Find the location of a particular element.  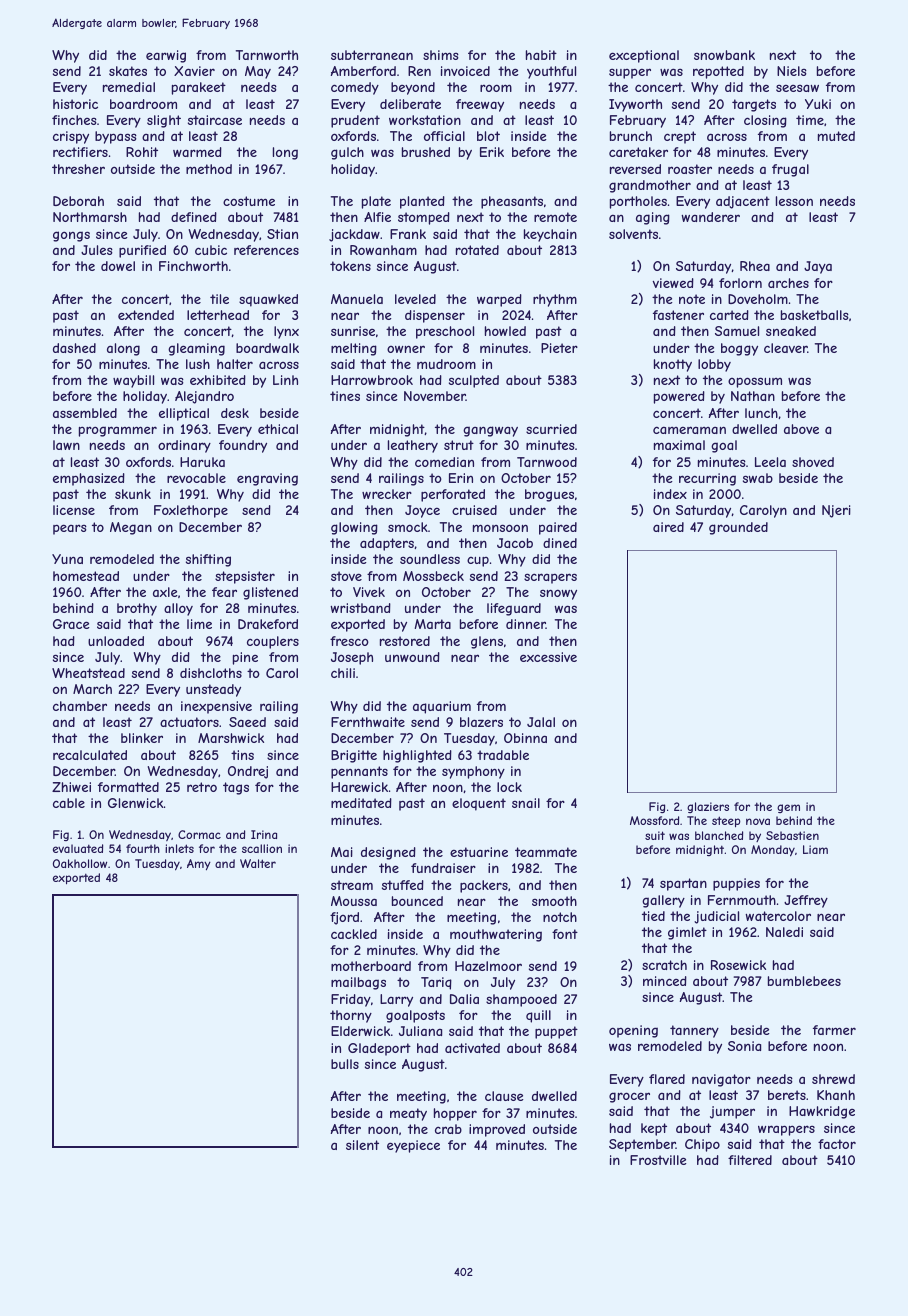

Niels is located at coordinates (792, 71).
